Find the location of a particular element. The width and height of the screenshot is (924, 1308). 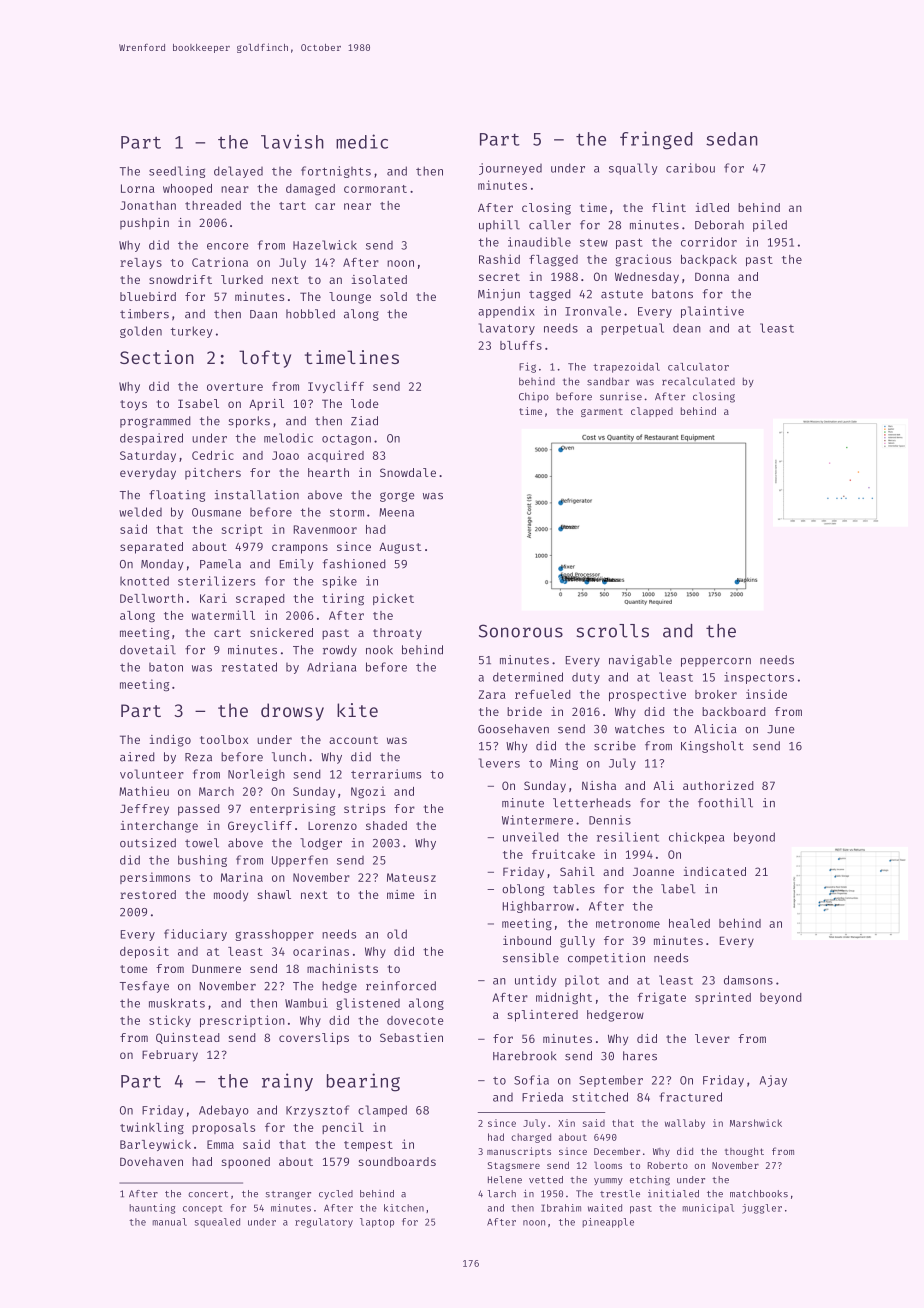

perpetual is located at coordinates (632, 329).
